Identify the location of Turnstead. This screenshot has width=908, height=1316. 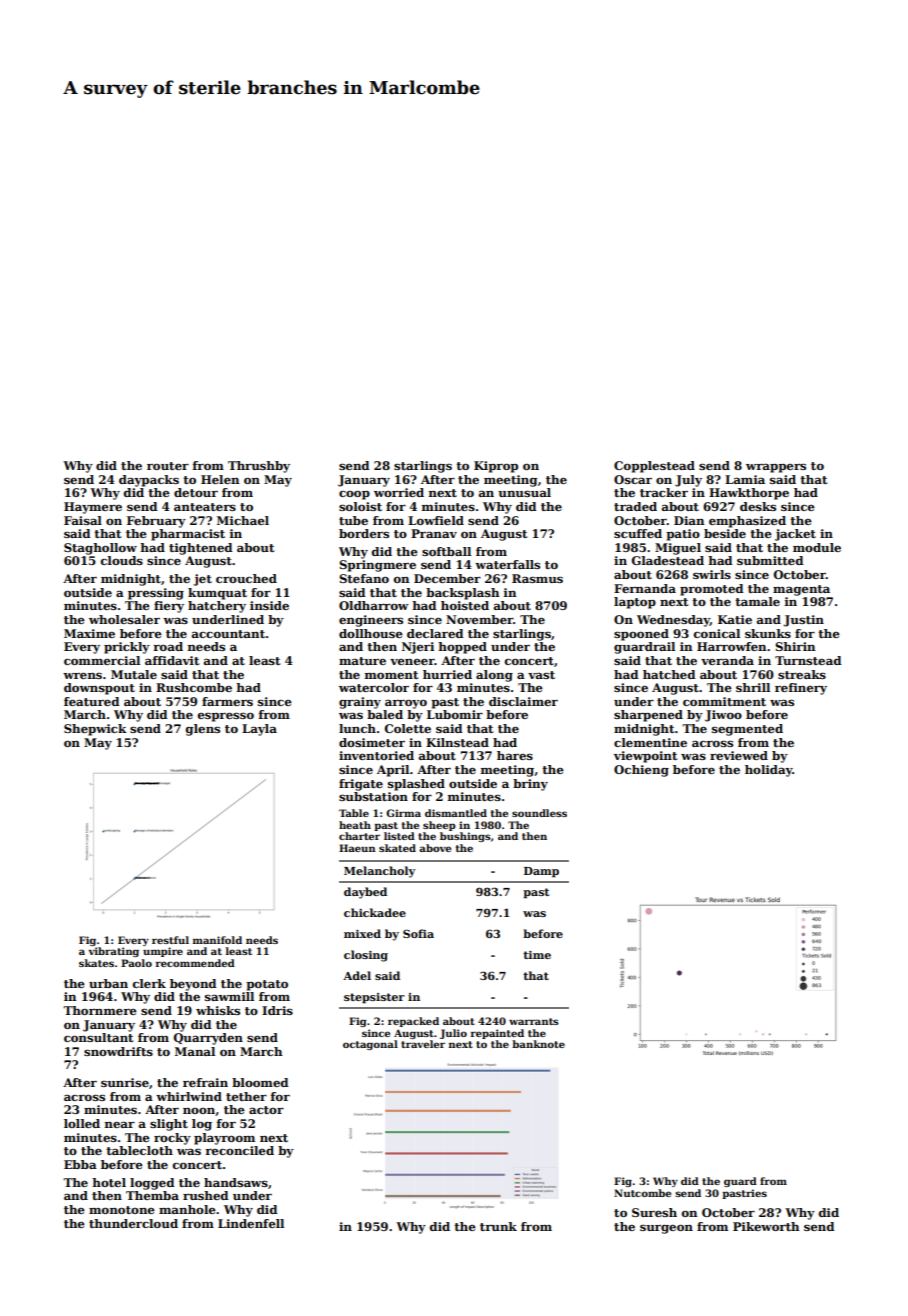
(808, 660).
